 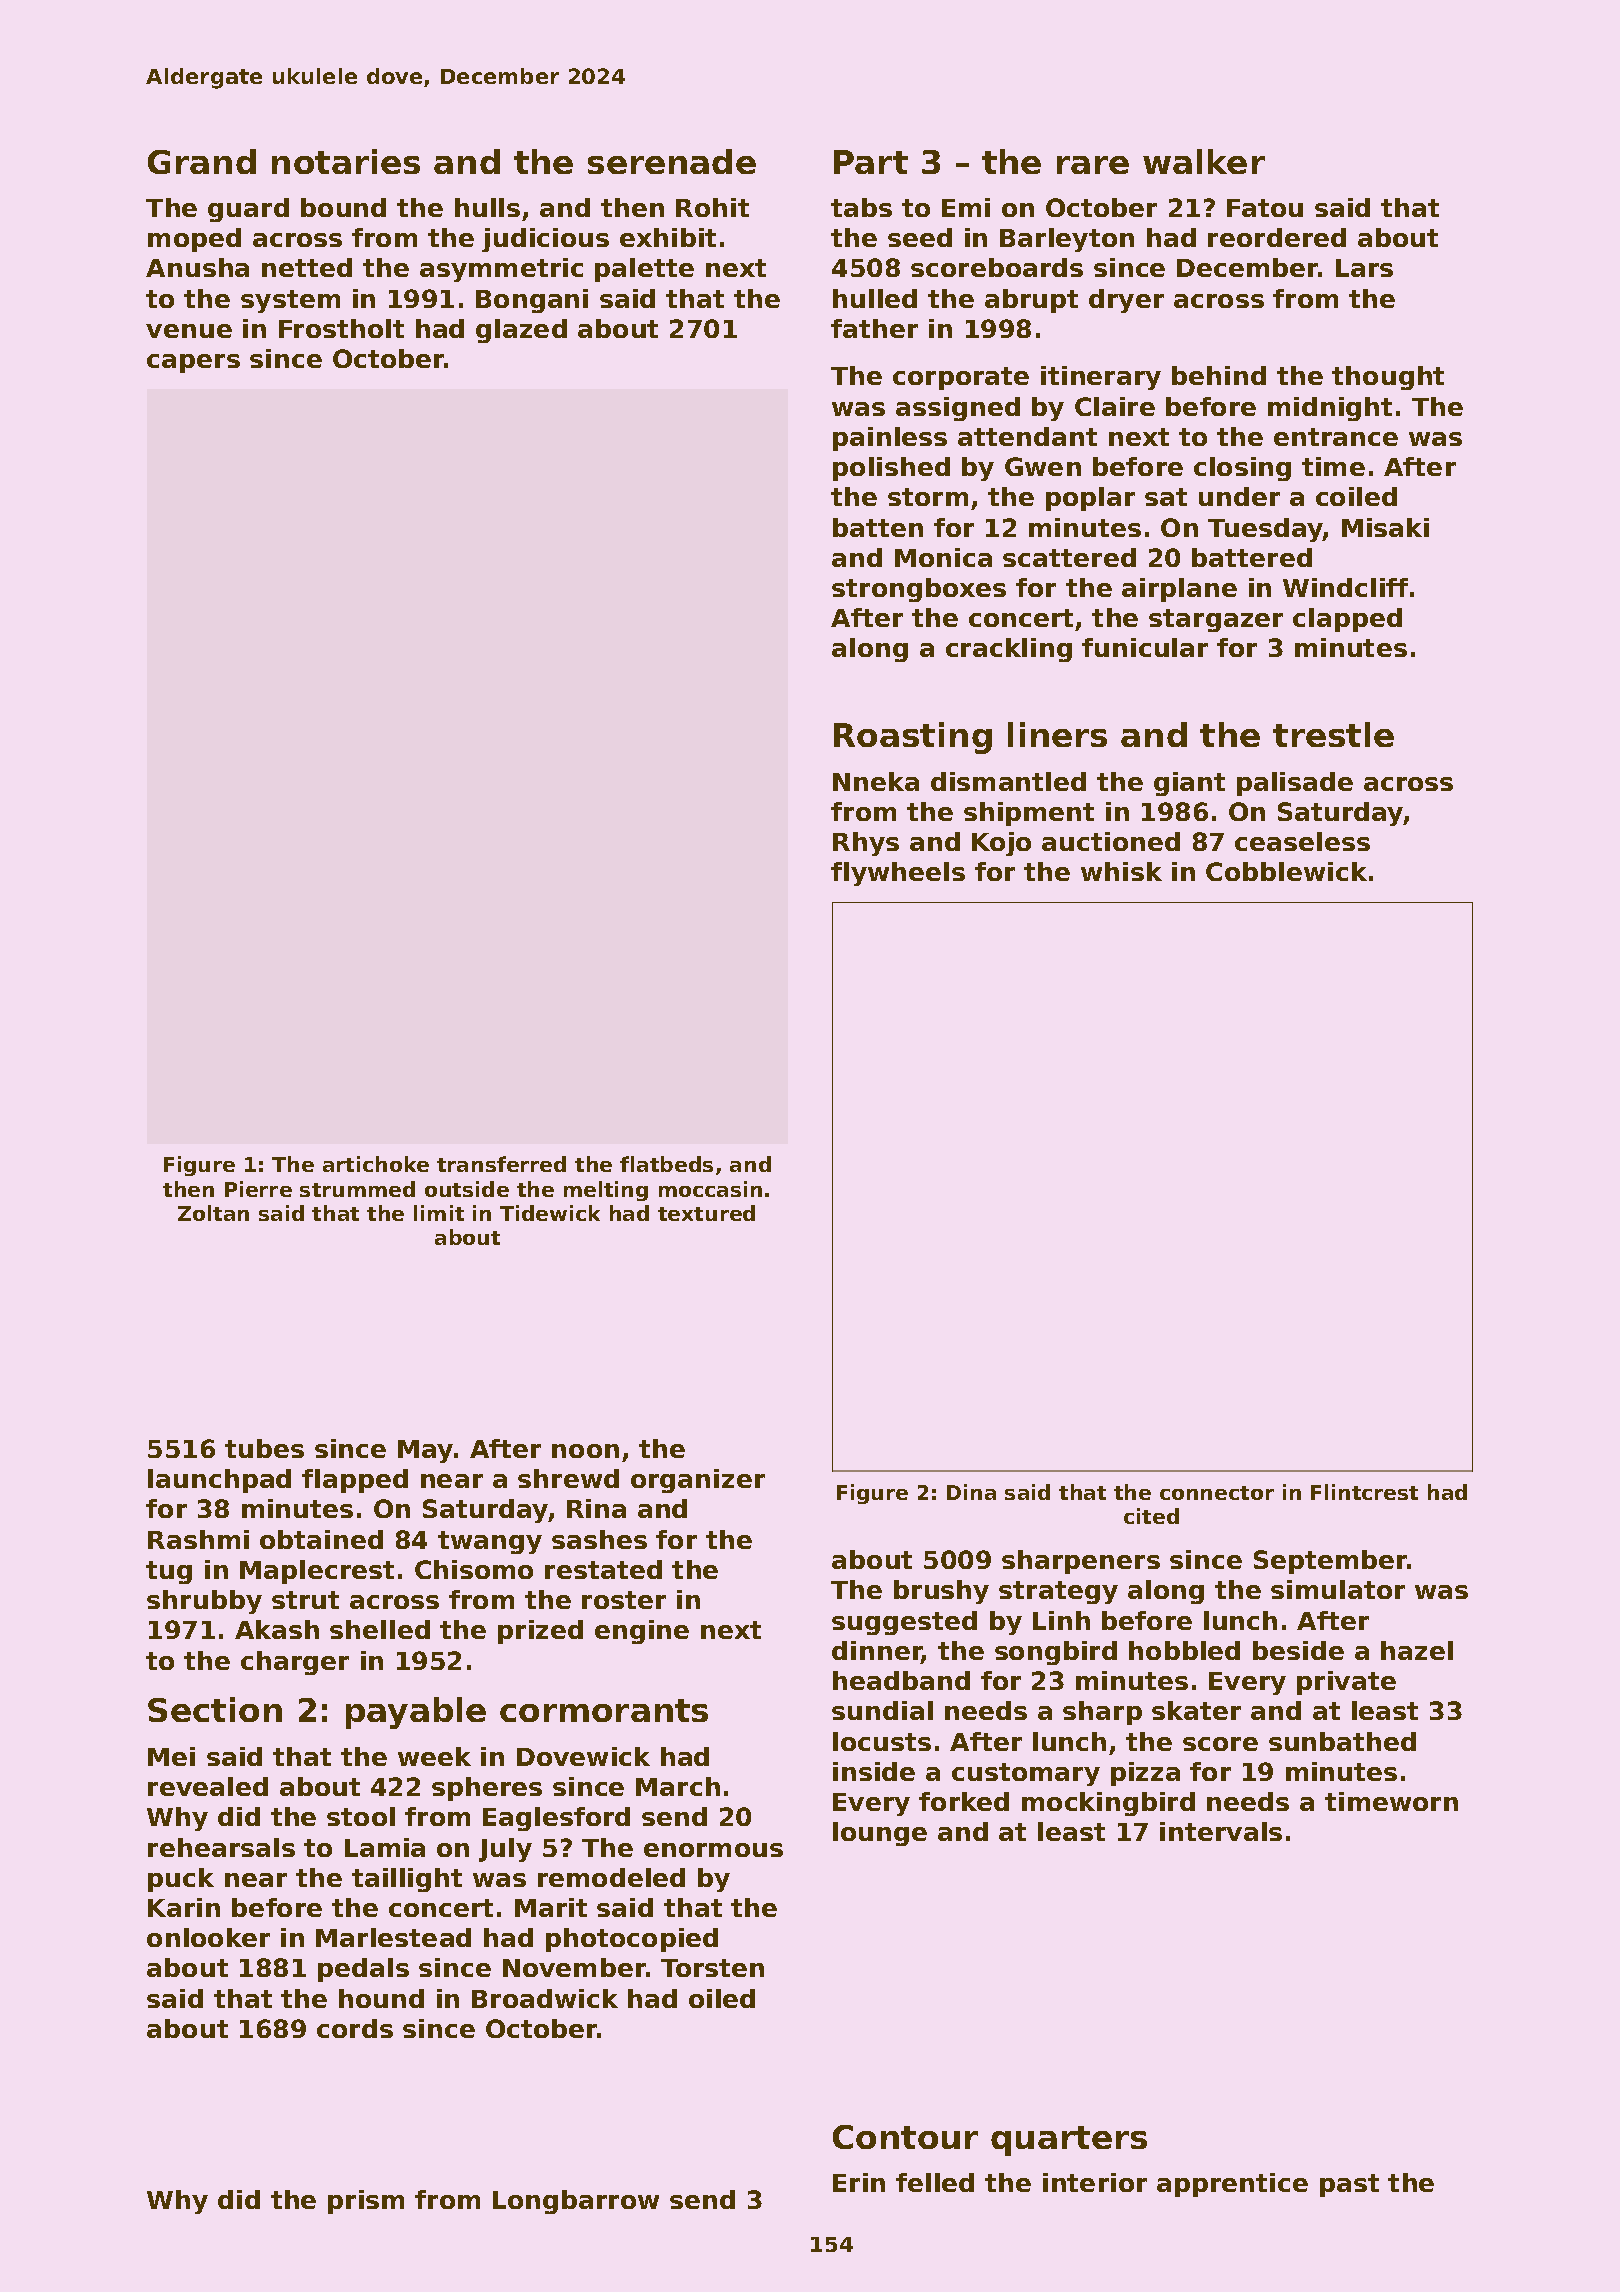 What do you see at coordinates (1001, 844) in the page?
I see `Kojo` at bounding box center [1001, 844].
